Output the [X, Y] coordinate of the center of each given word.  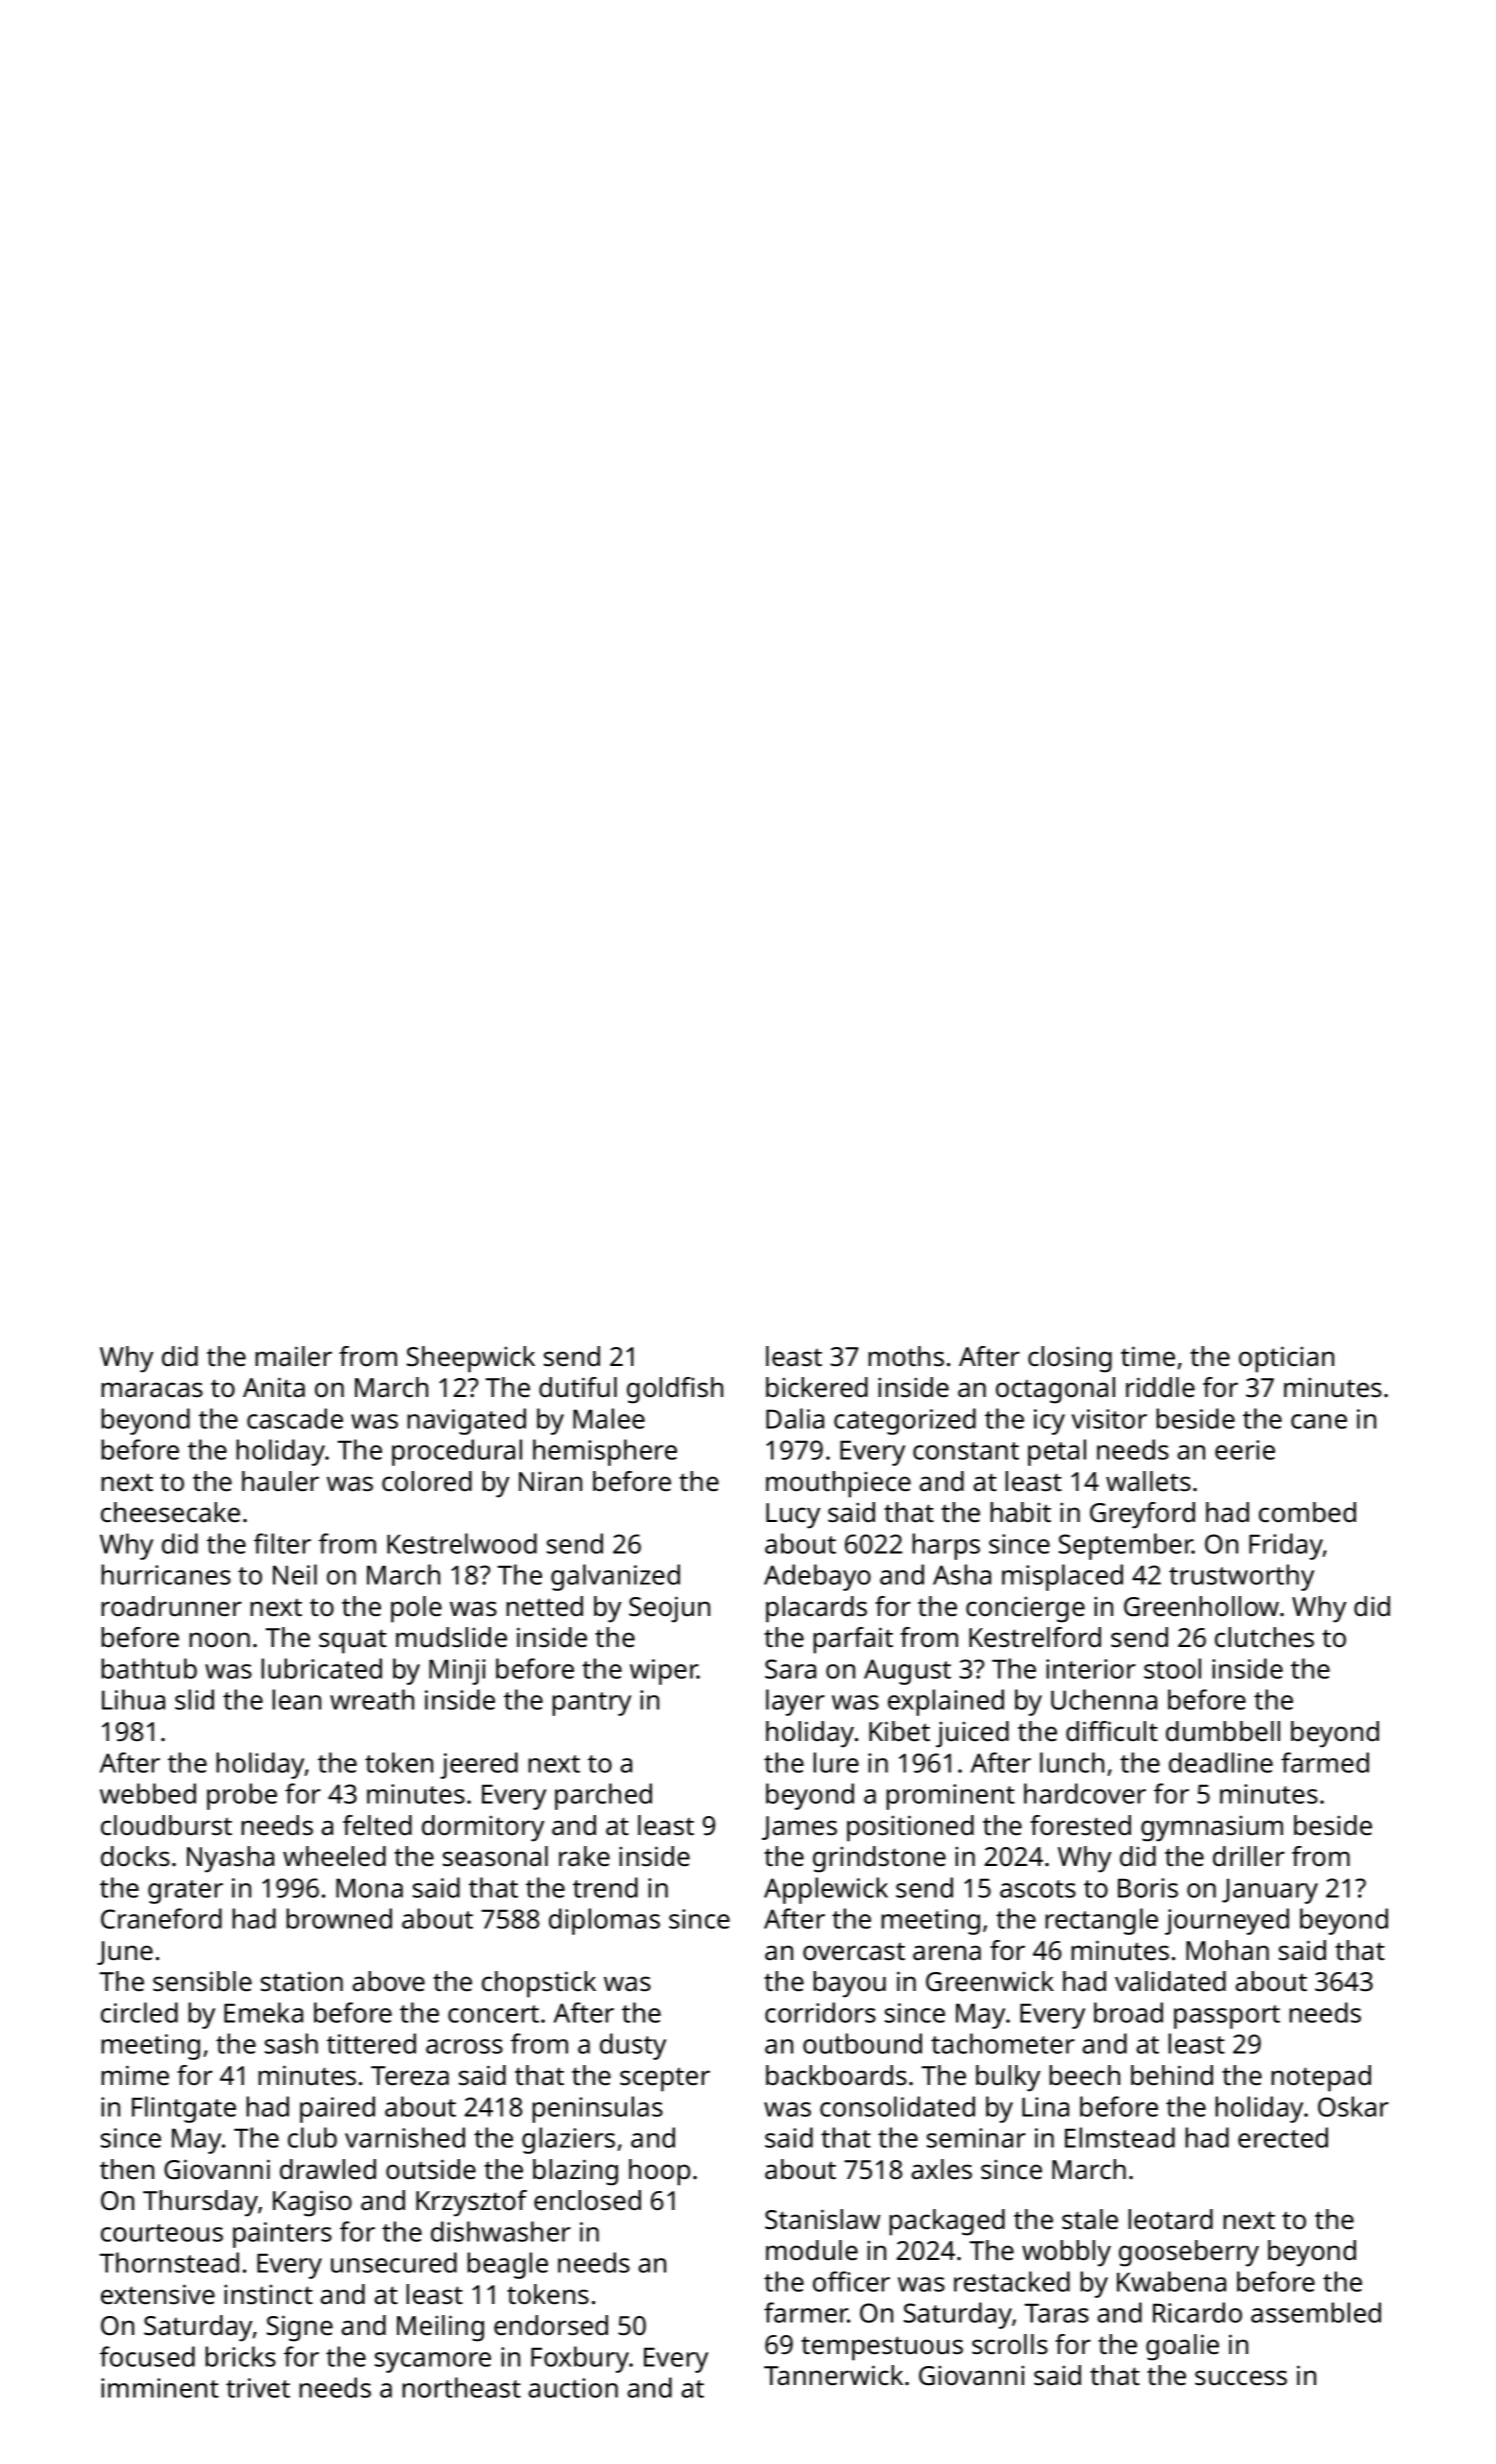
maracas [152, 1390]
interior [1091, 1669]
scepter [665, 2080]
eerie [1245, 1450]
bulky [1008, 2078]
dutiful [578, 1387]
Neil [295, 1574]
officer [851, 2281]
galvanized [615, 1577]
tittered [371, 2043]
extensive [158, 2294]
